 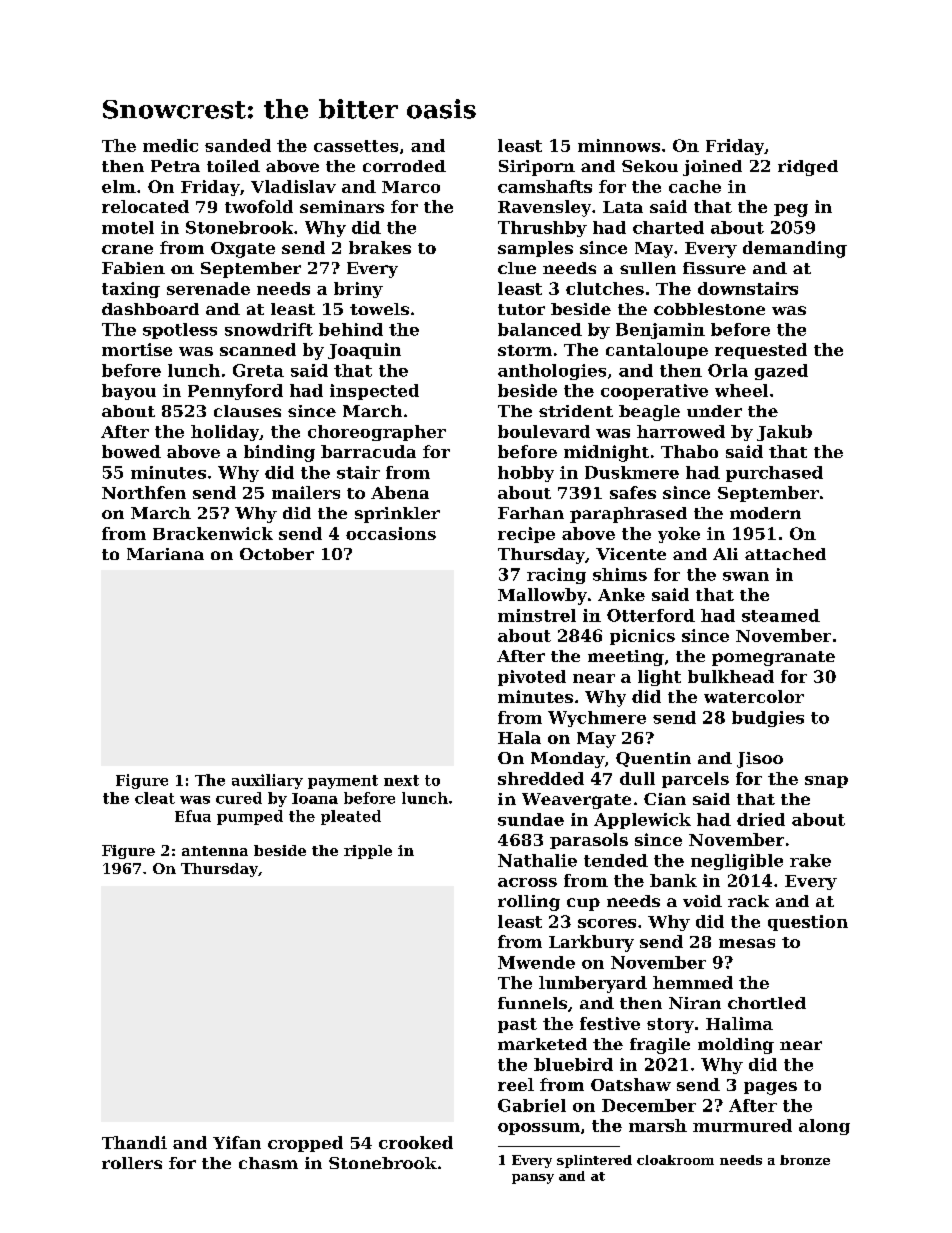 What do you see at coordinates (808, 923) in the screenshot?
I see `question` at bounding box center [808, 923].
